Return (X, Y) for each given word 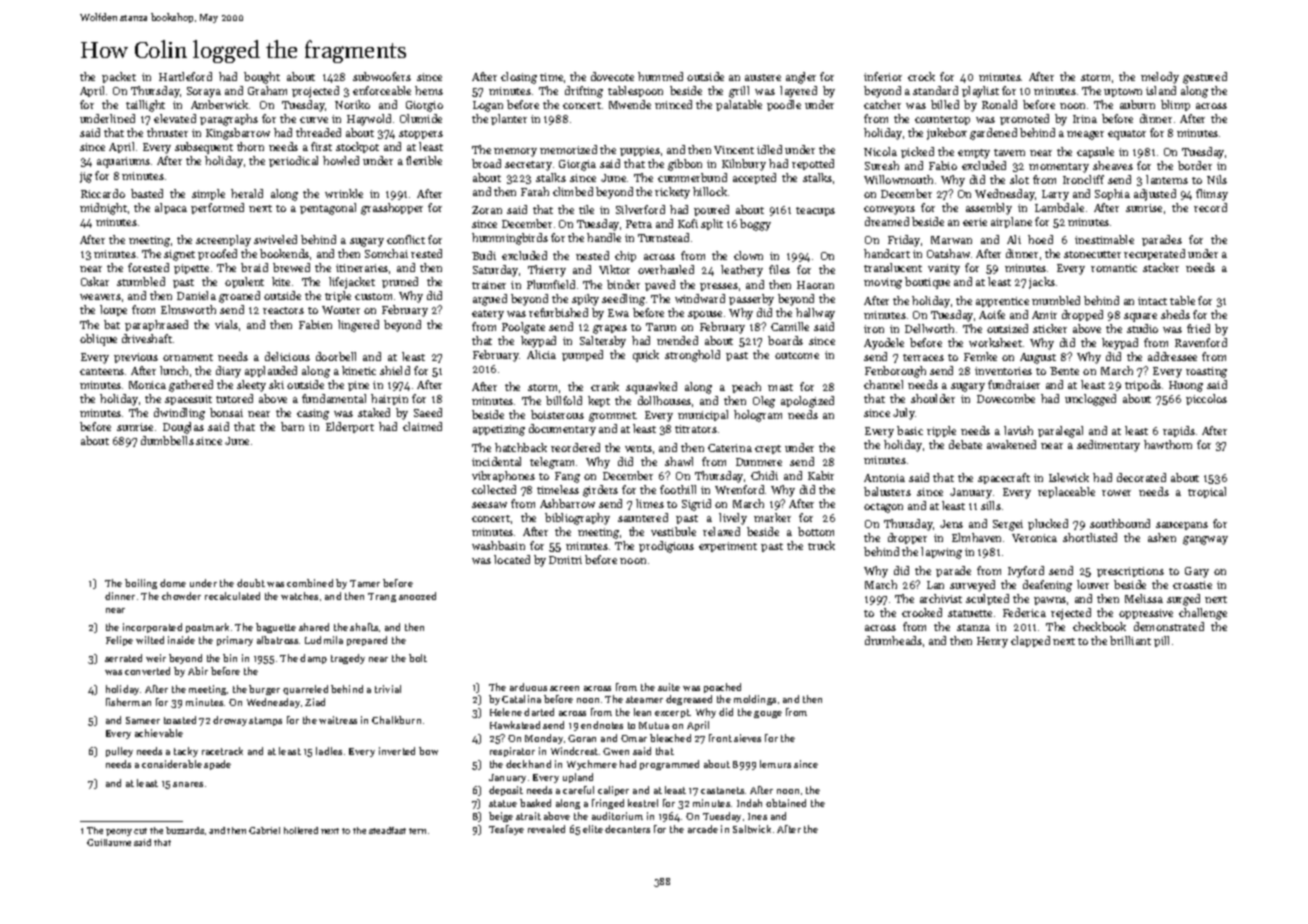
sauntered (643, 517)
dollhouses (664, 400)
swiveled (275, 239)
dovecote (612, 76)
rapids (1179, 431)
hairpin (389, 399)
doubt (251, 583)
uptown (1123, 92)
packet (119, 77)
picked (917, 152)
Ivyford (1026, 572)
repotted (813, 164)
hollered (301, 830)
